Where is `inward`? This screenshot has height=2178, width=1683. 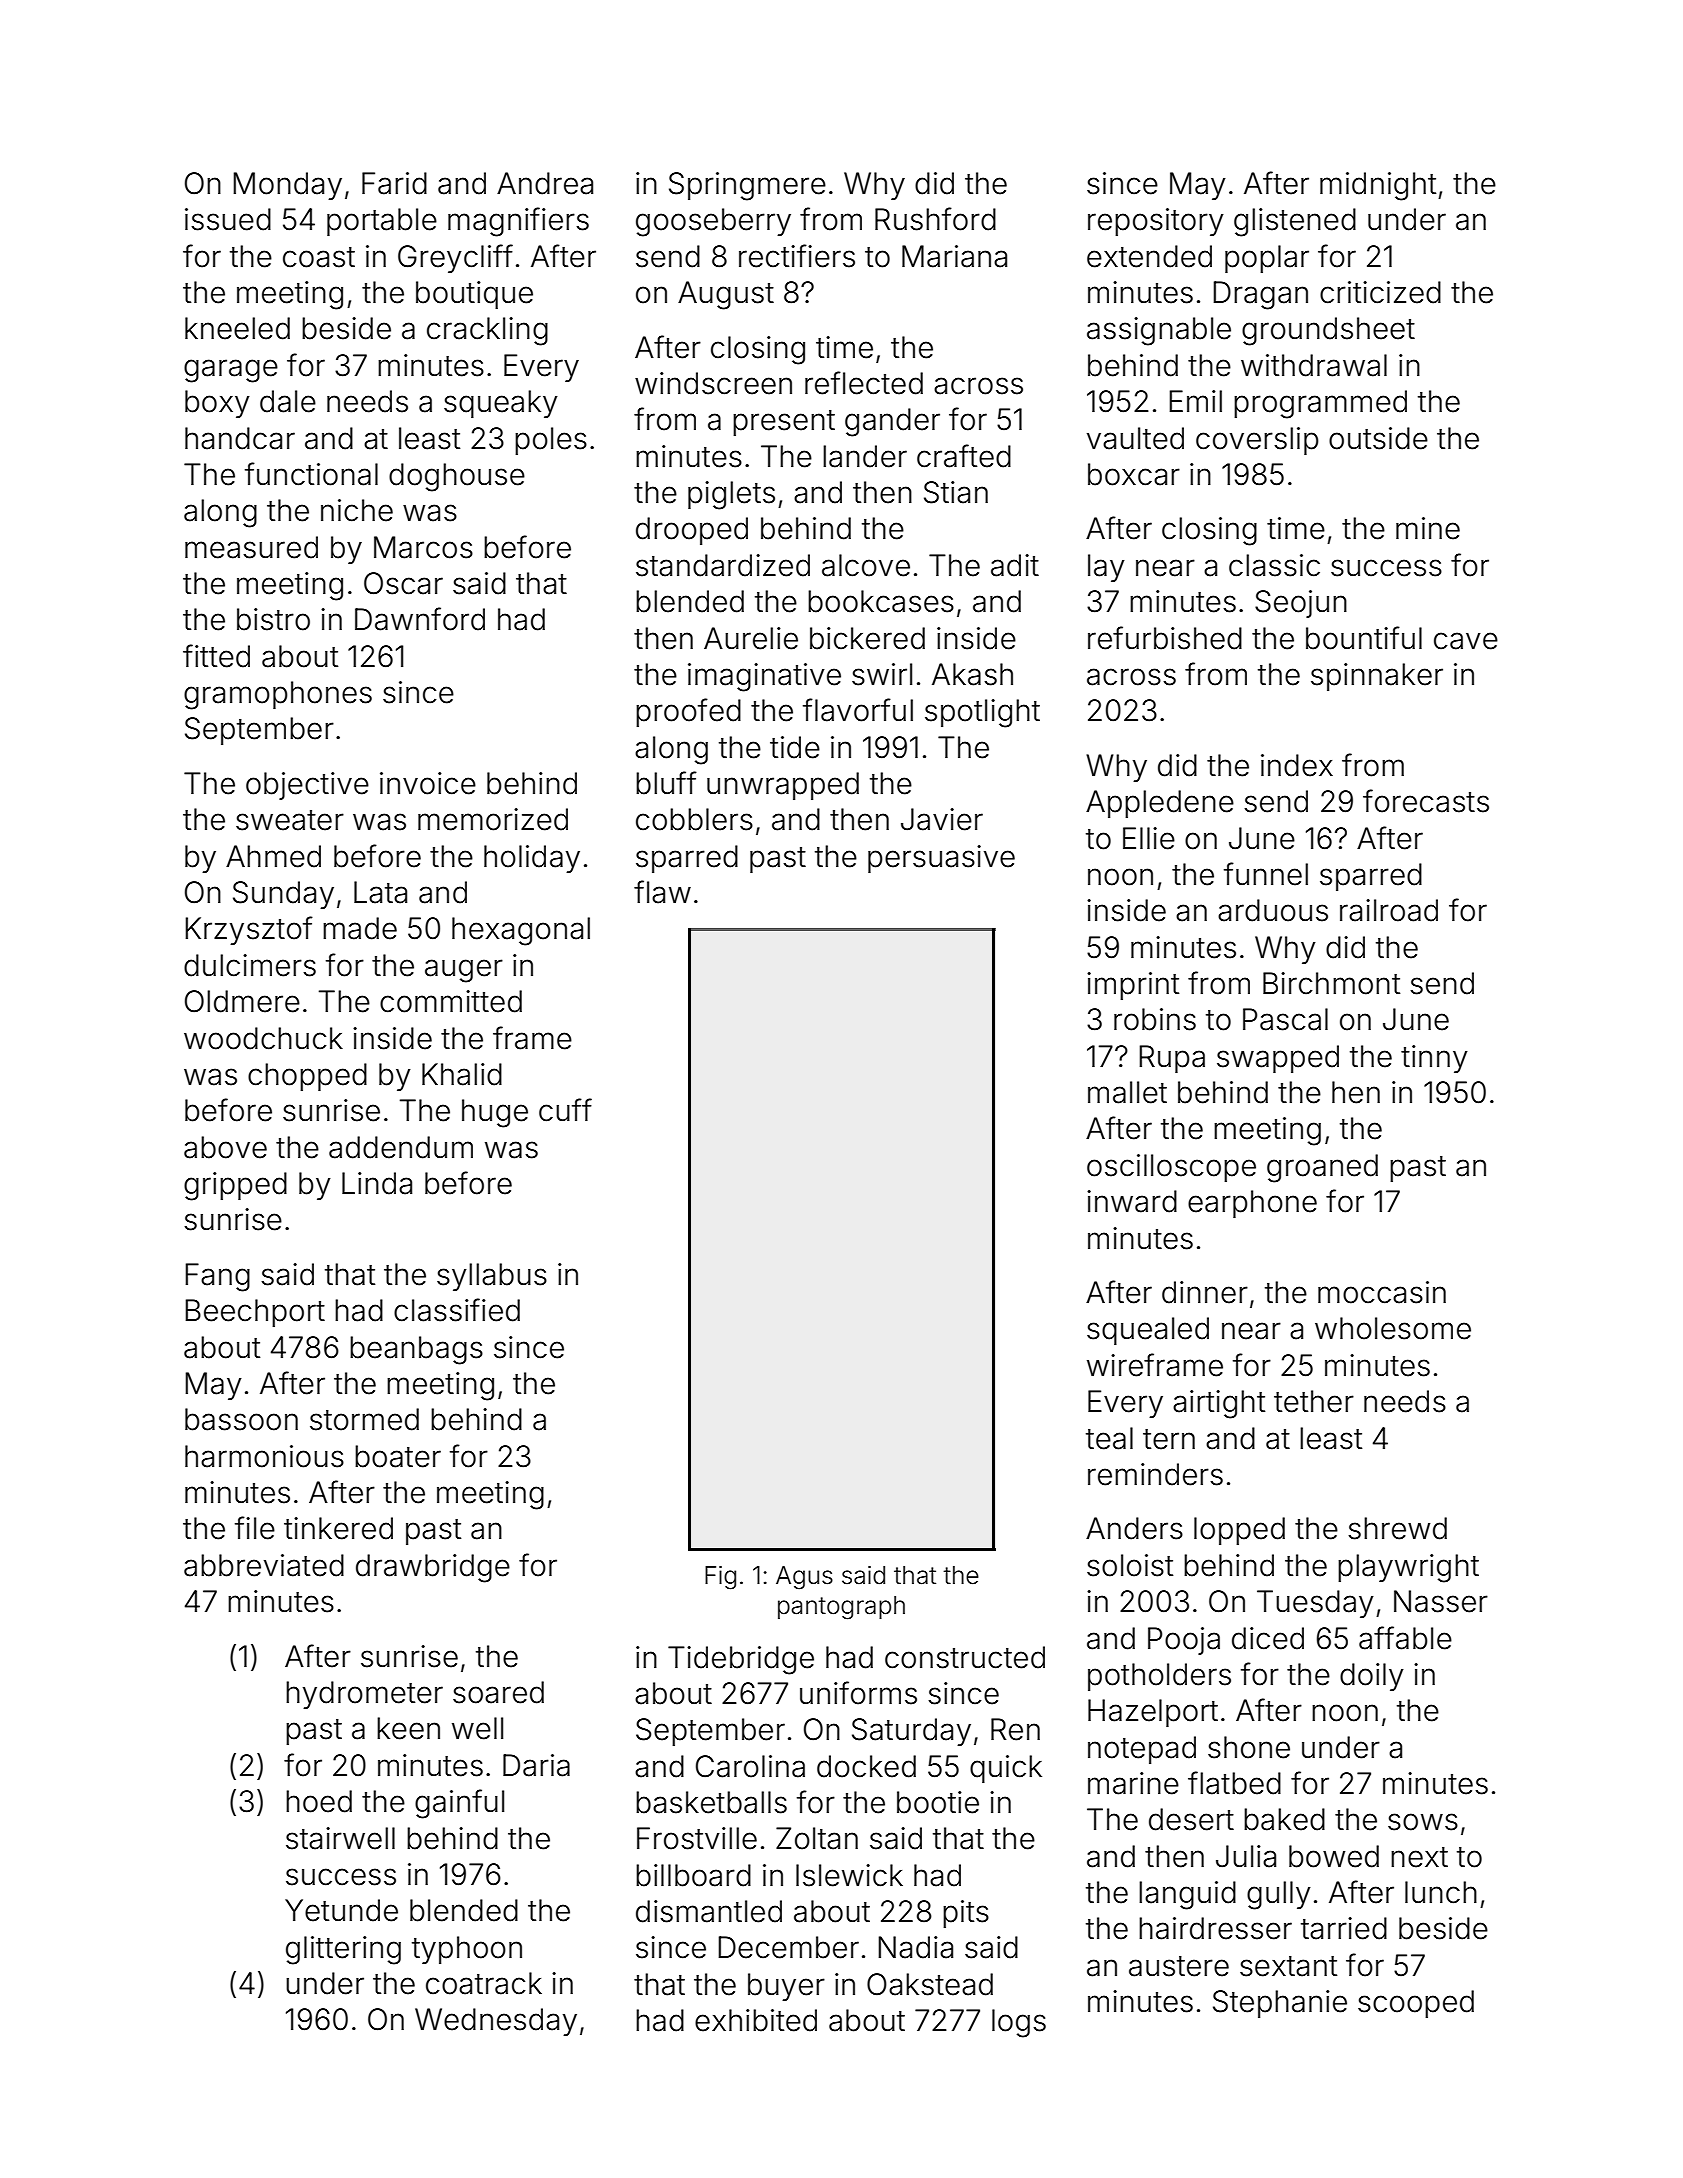
inward is located at coordinates (1132, 1201).
